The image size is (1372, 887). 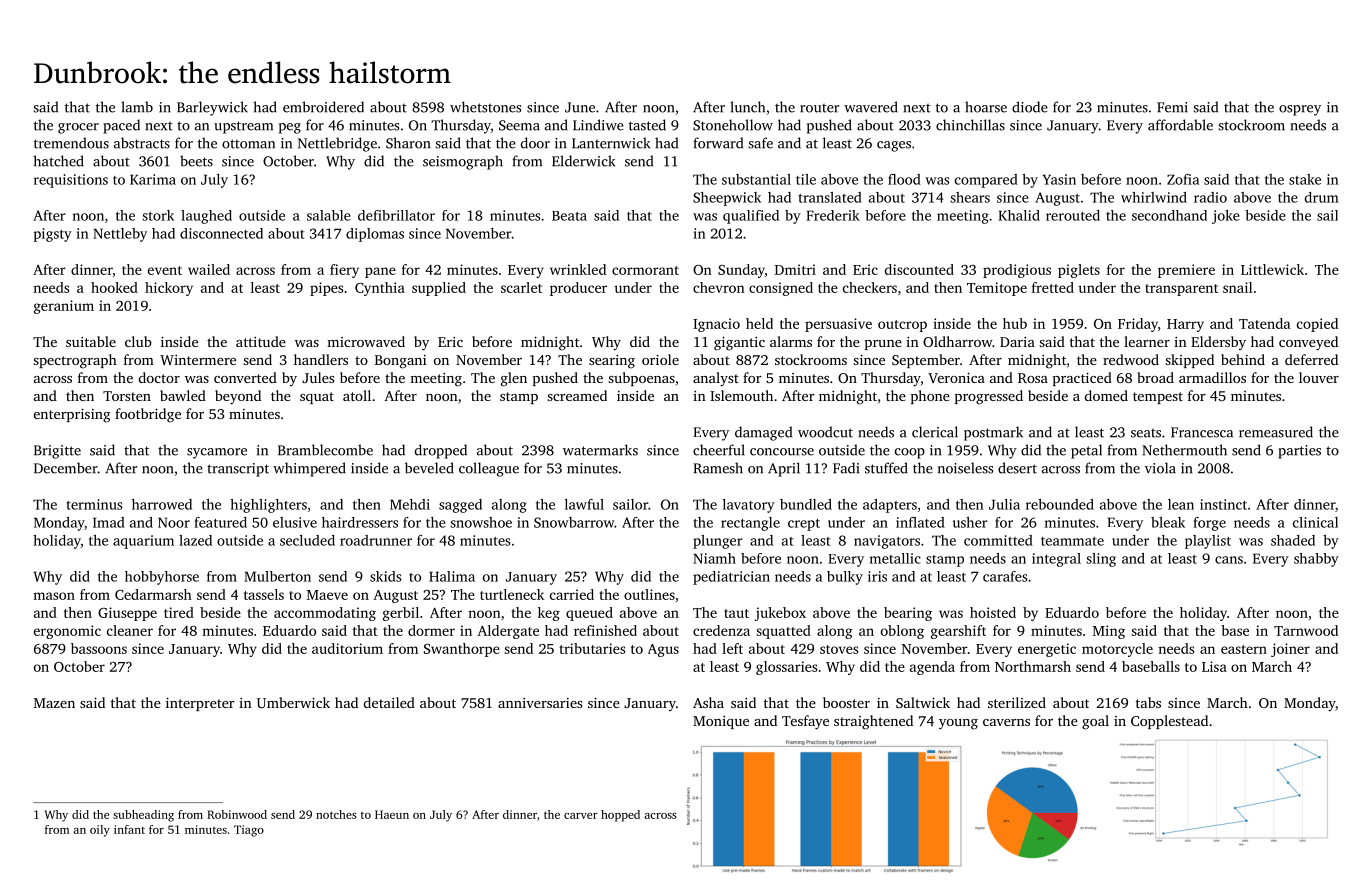 What do you see at coordinates (540, 703) in the screenshot?
I see `anniversaries` at bounding box center [540, 703].
